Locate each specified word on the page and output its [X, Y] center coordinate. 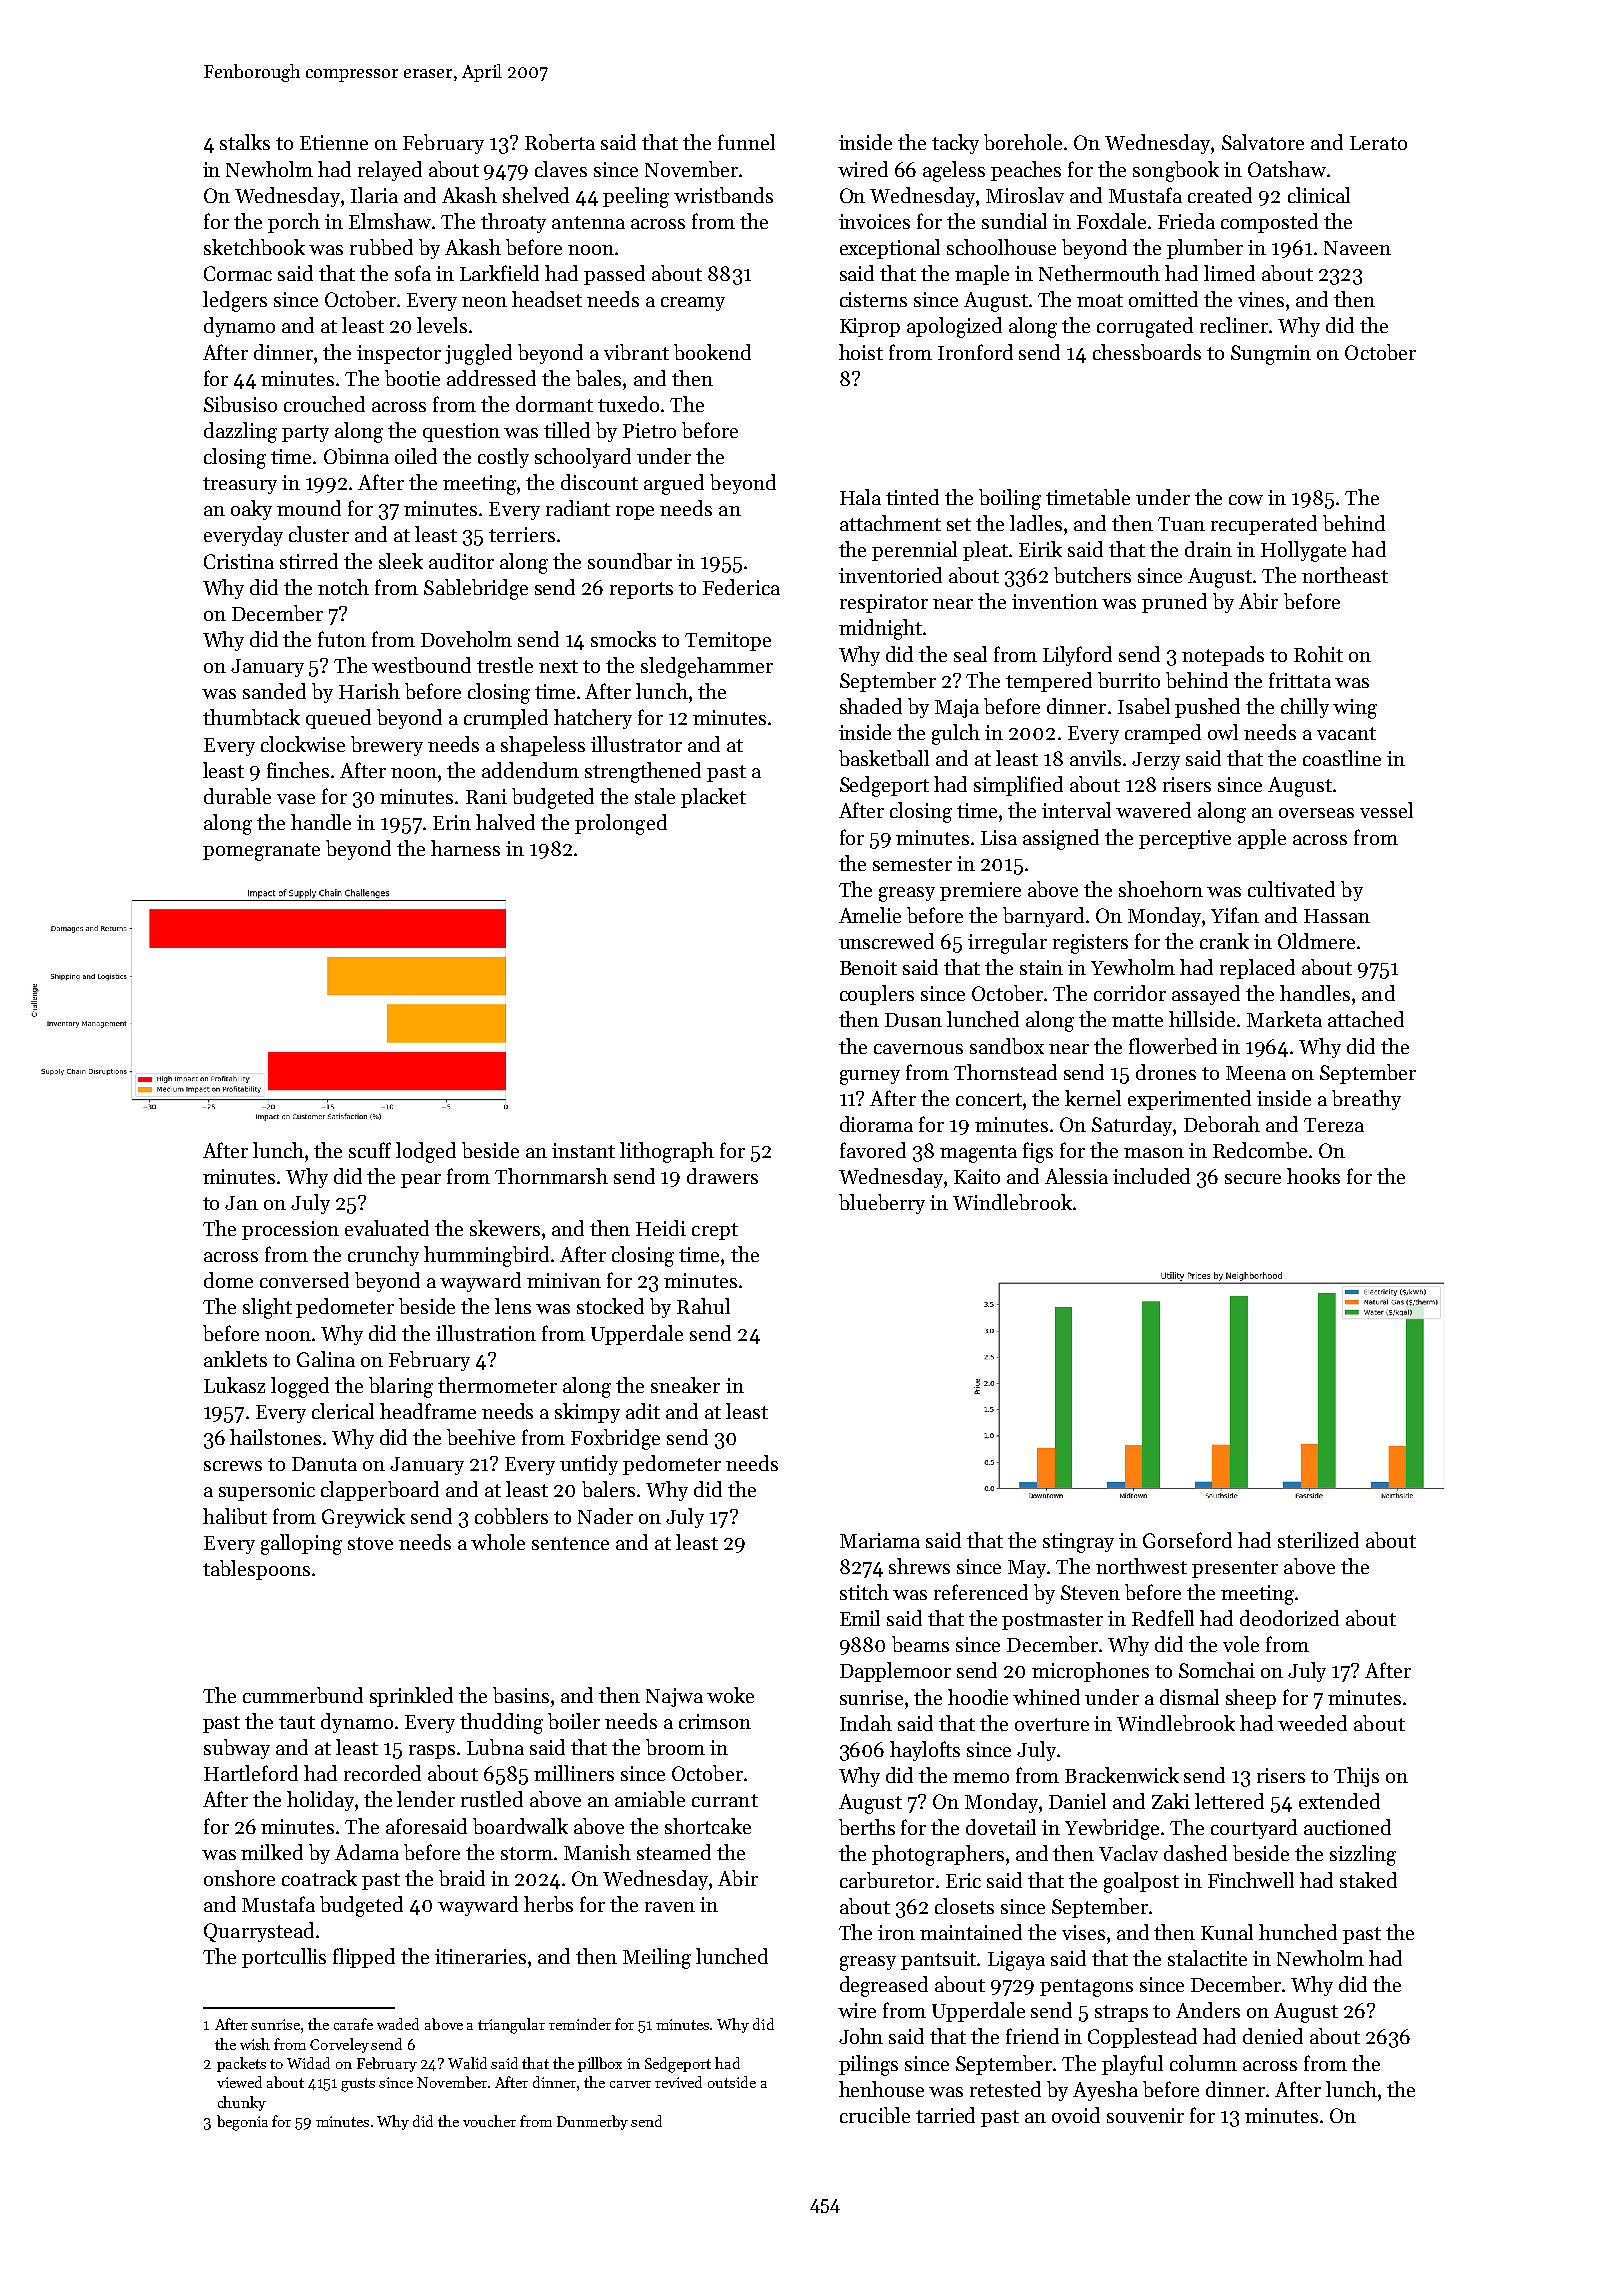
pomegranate [261, 852]
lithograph [667, 1152]
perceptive [1185, 839]
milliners [574, 1773]
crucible [875, 2115]
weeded [1312, 1723]
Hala [860, 497]
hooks [1313, 1176]
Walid [467, 2063]
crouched [324, 404]
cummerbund [303, 1695]
